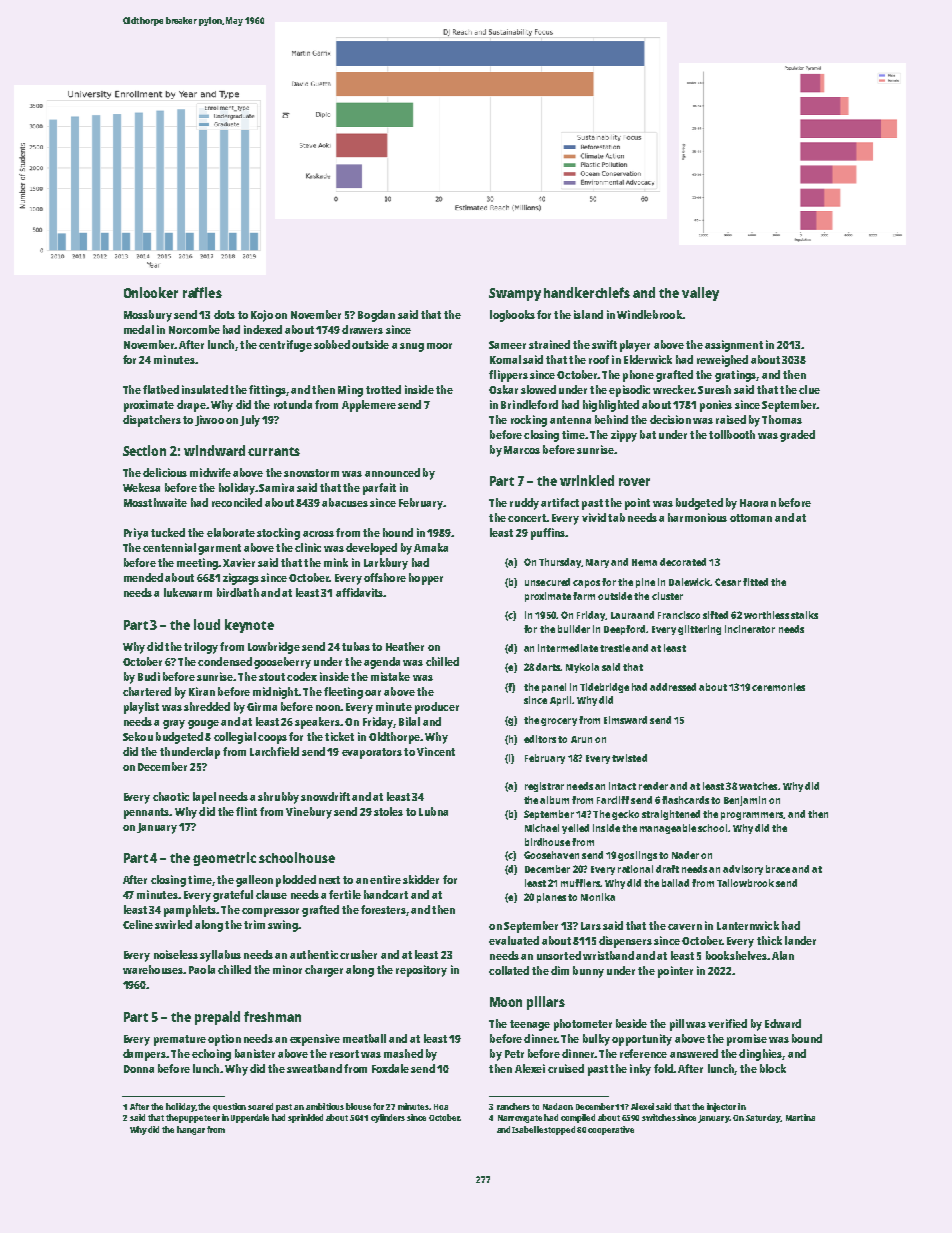 The width and height of the document is (952, 1233). Describe the element at coordinates (433, 811) in the document. I see `Lubna` at that location.
